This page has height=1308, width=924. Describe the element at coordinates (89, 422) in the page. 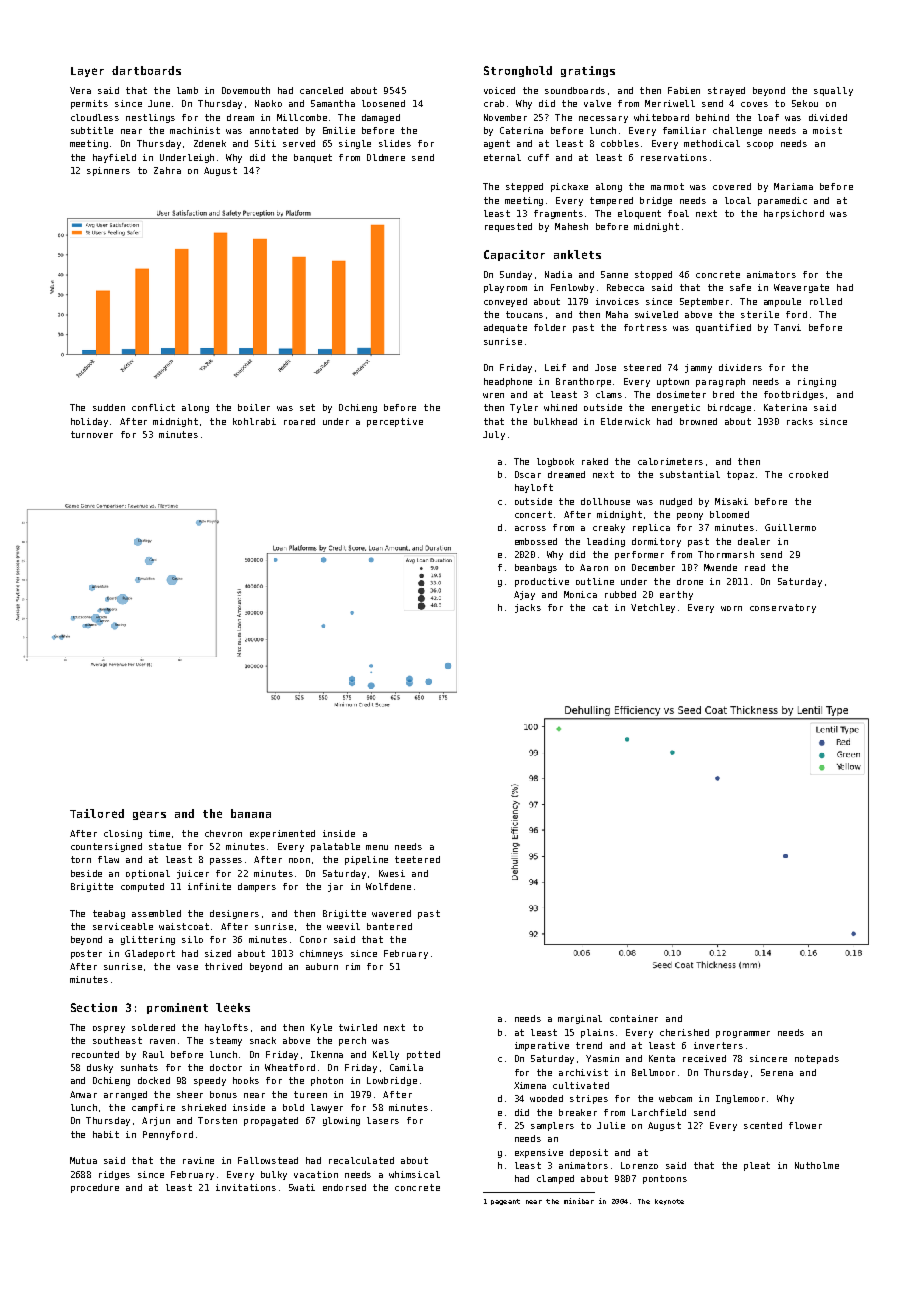

I see `holiday` at that location.
